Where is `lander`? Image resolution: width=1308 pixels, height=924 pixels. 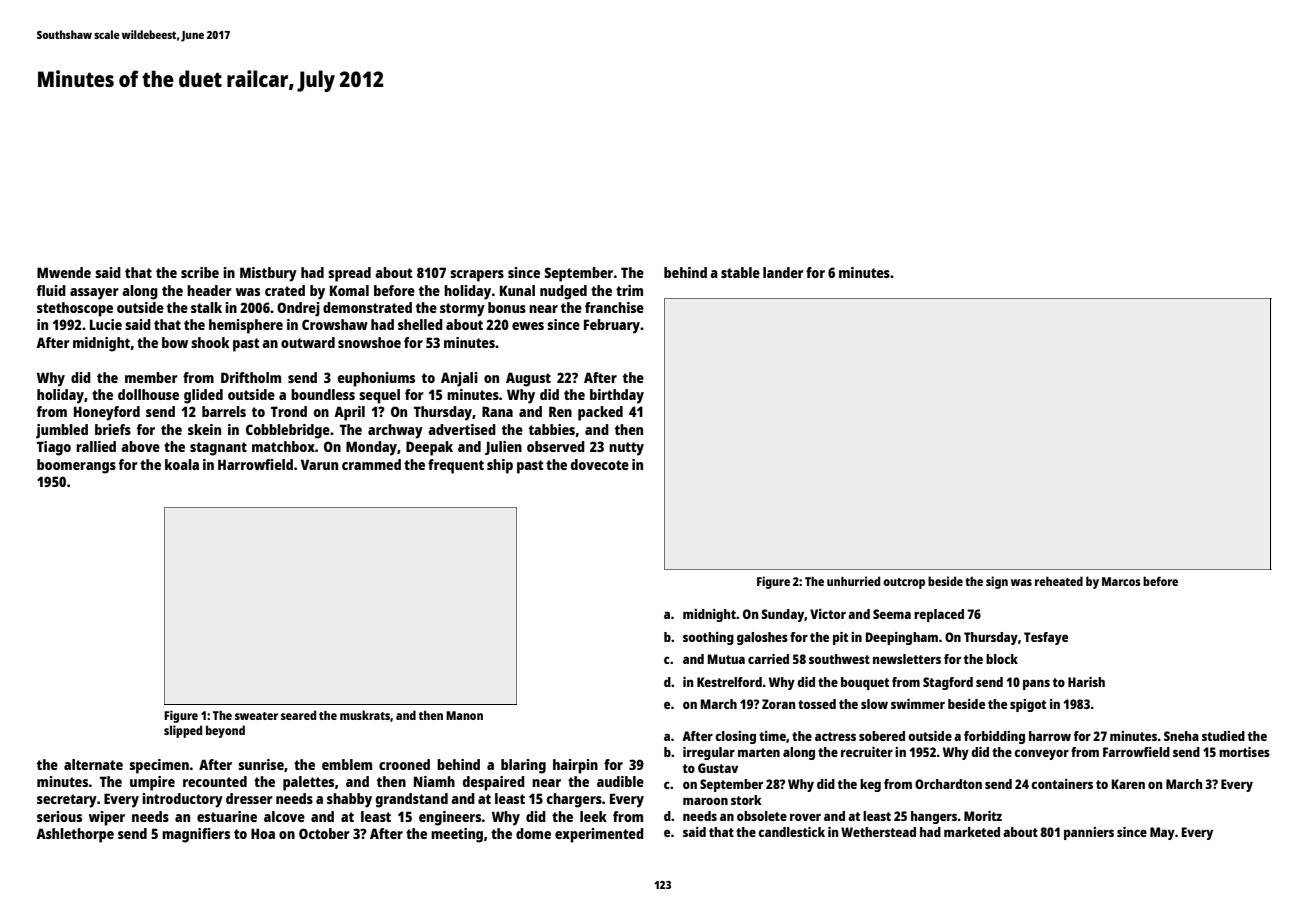 lander is located at coordinates (783, 272).
